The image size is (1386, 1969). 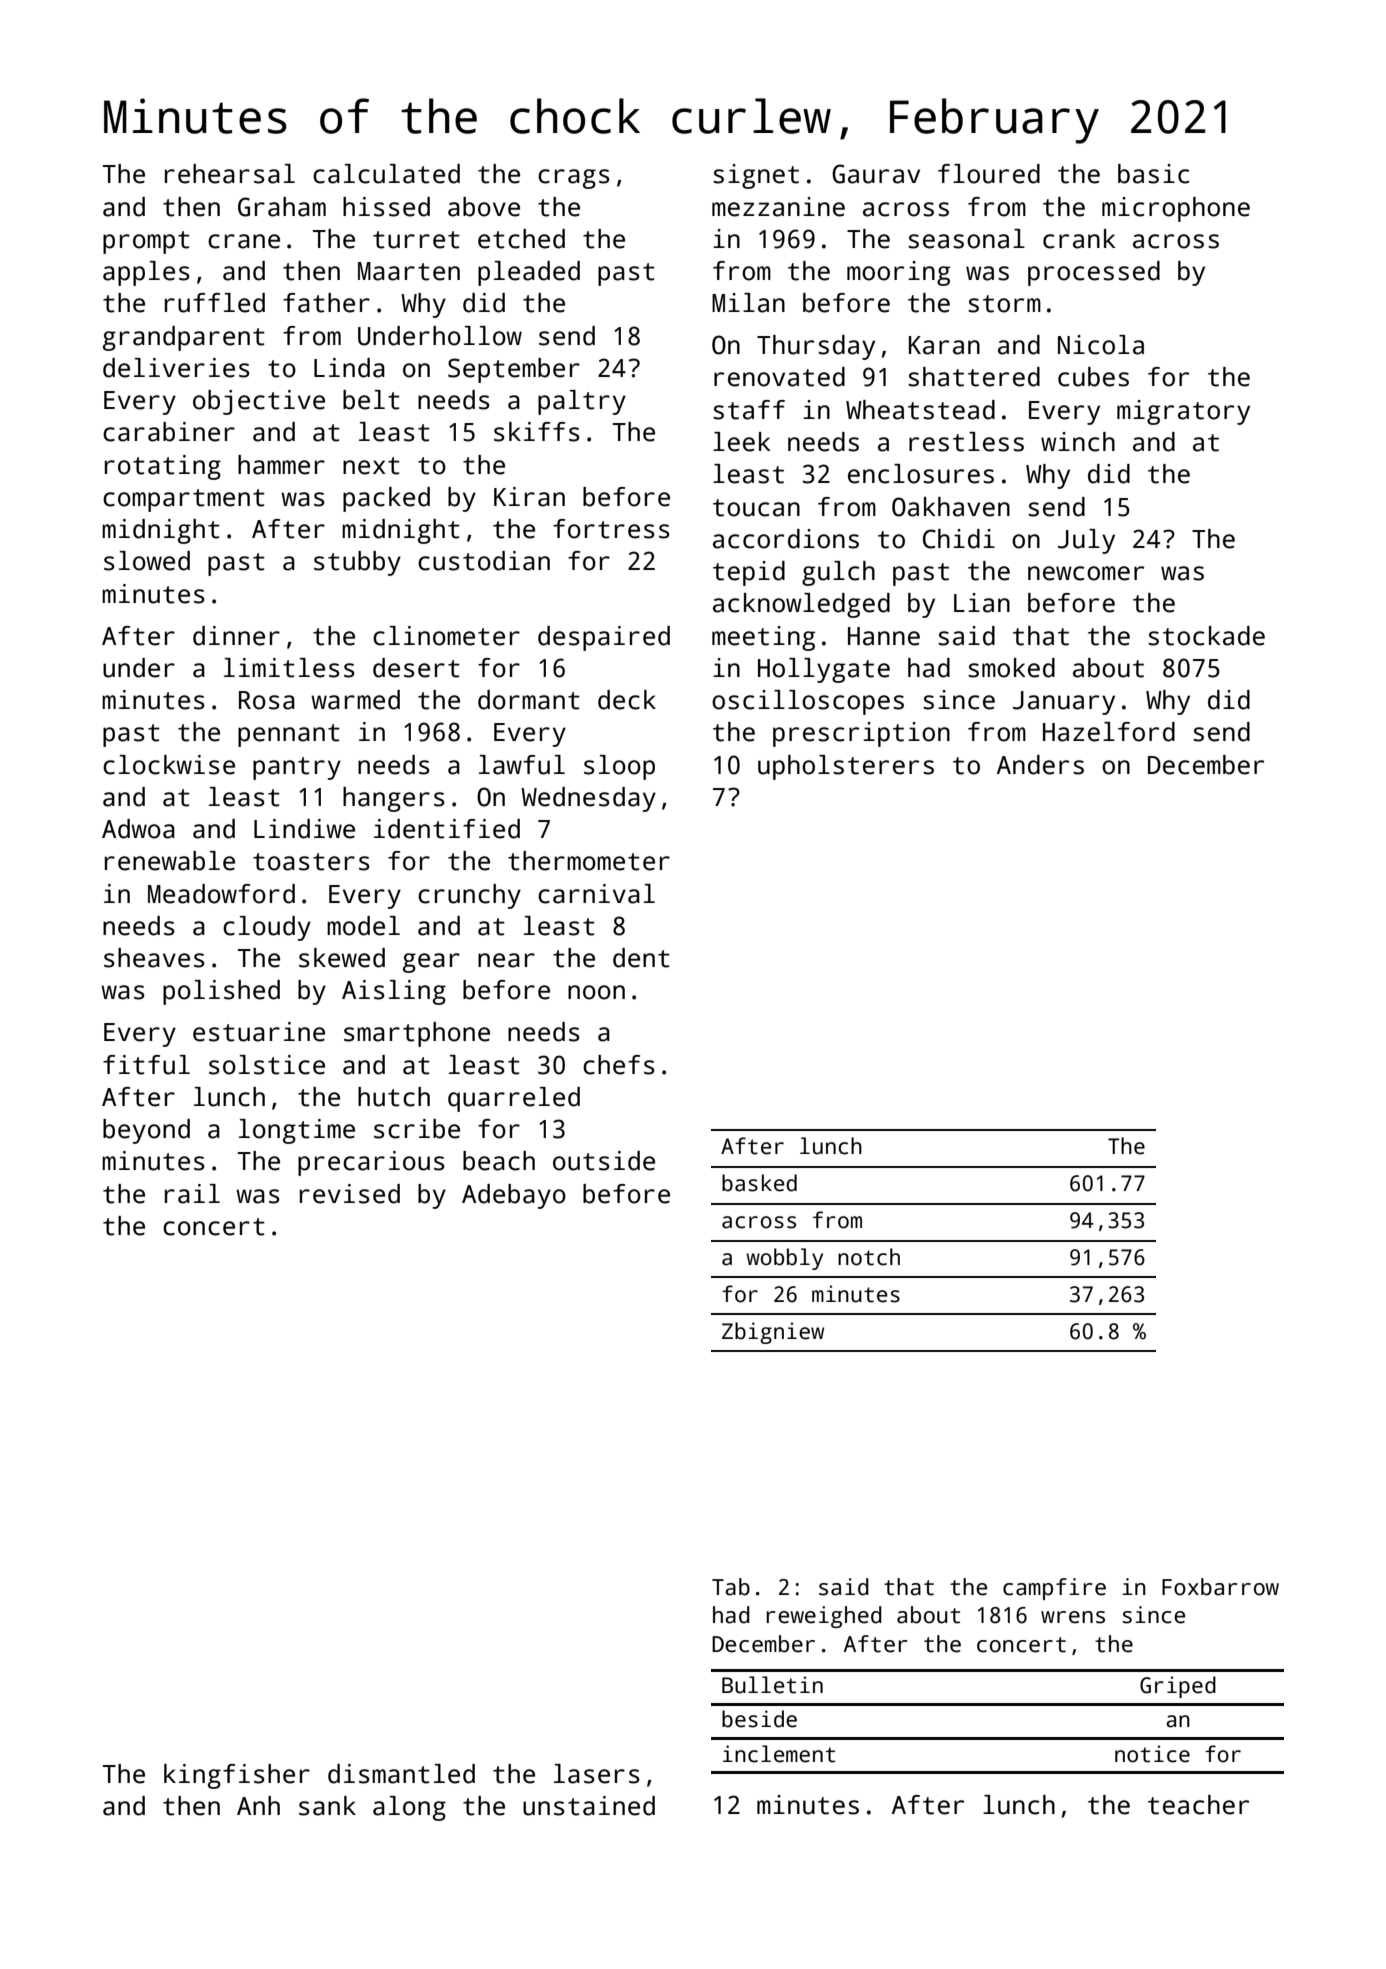 I want to click on meeting, so click(x=763, y=638).
